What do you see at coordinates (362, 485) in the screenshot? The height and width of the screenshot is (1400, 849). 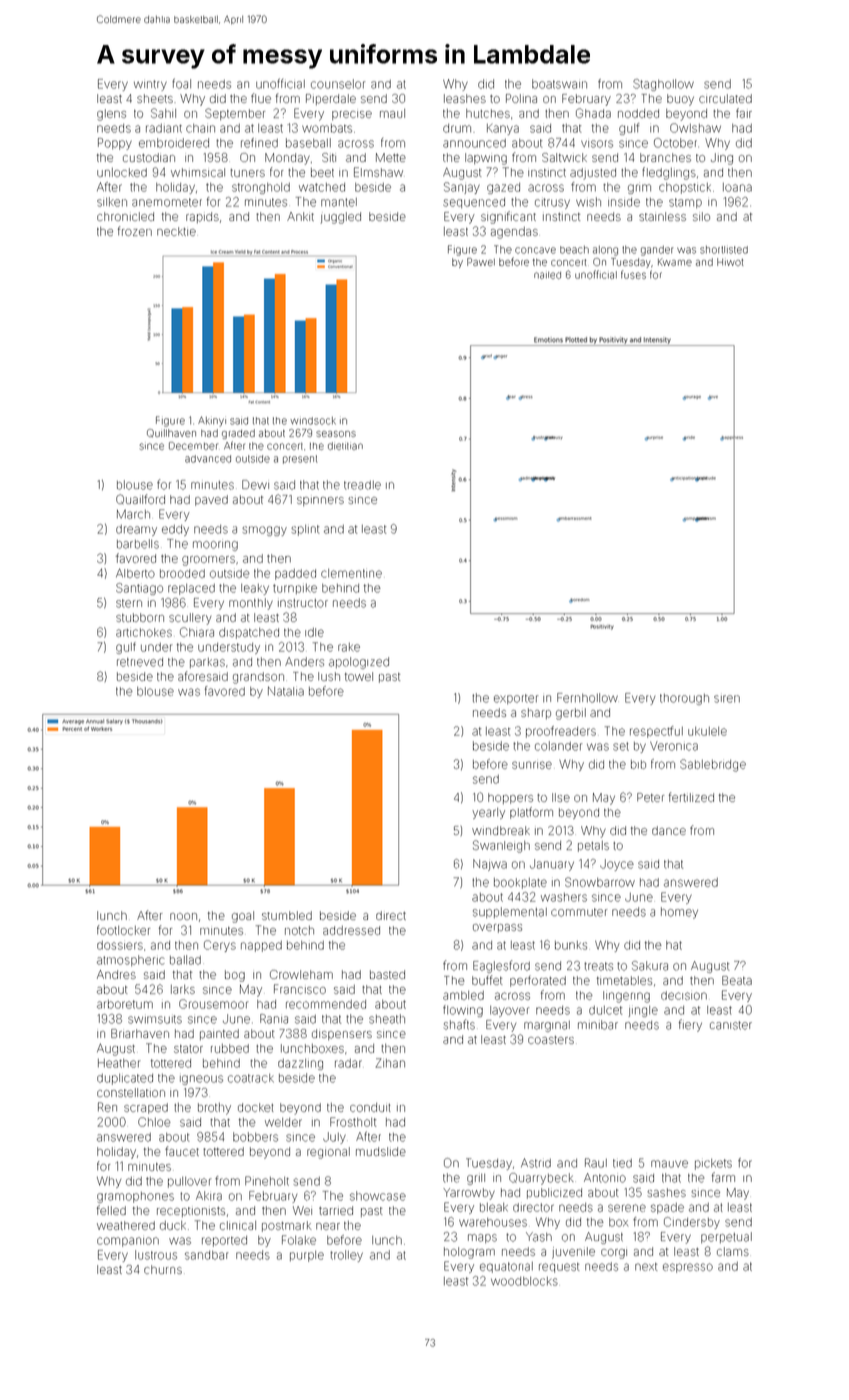 I see `treadle` at bounding box center [362, 485].
